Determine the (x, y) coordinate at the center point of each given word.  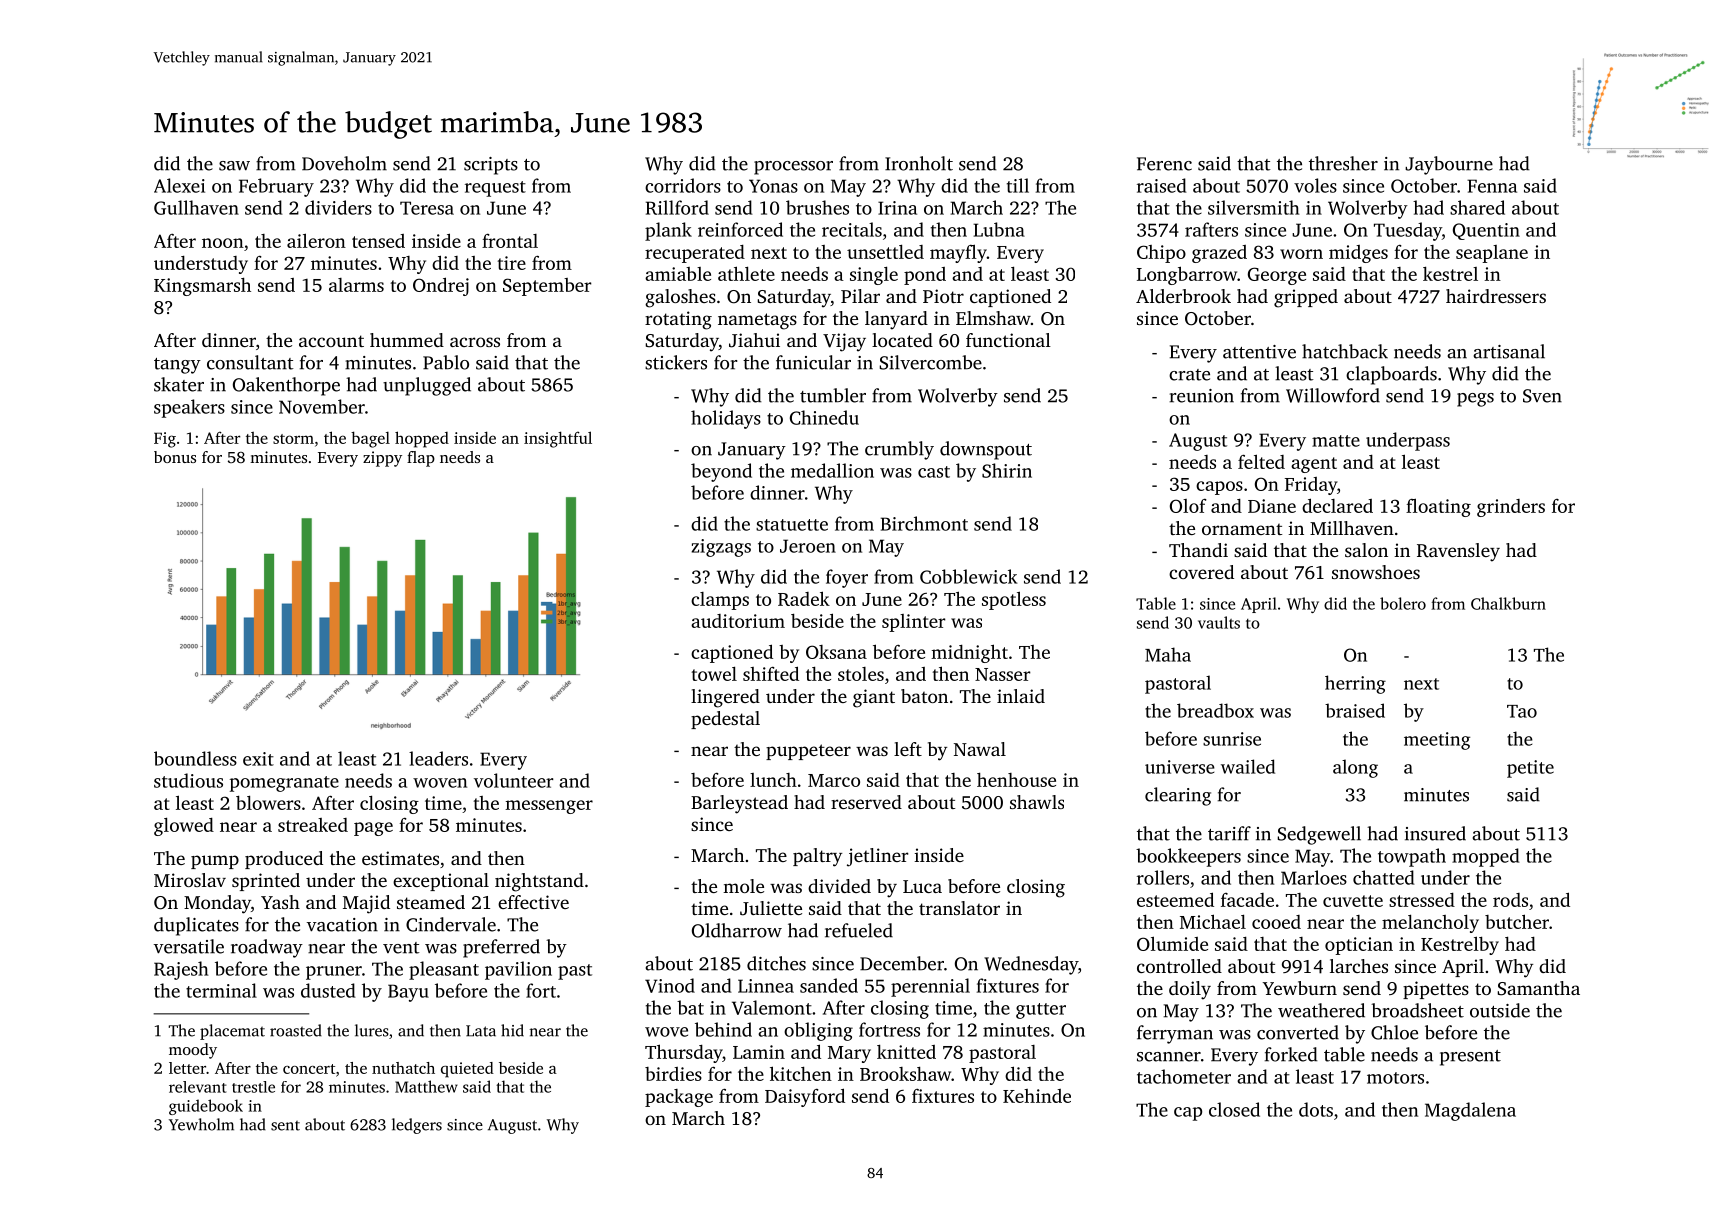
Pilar (860, 296)
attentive (1259, 352)
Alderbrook (1183, 296)
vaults (1219, 622)
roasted (296, 1030)
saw (234, 166)
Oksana (836, 652)
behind (723, 1029)
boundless (195, 758)
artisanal (1509, 351)
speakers (189, 408)
